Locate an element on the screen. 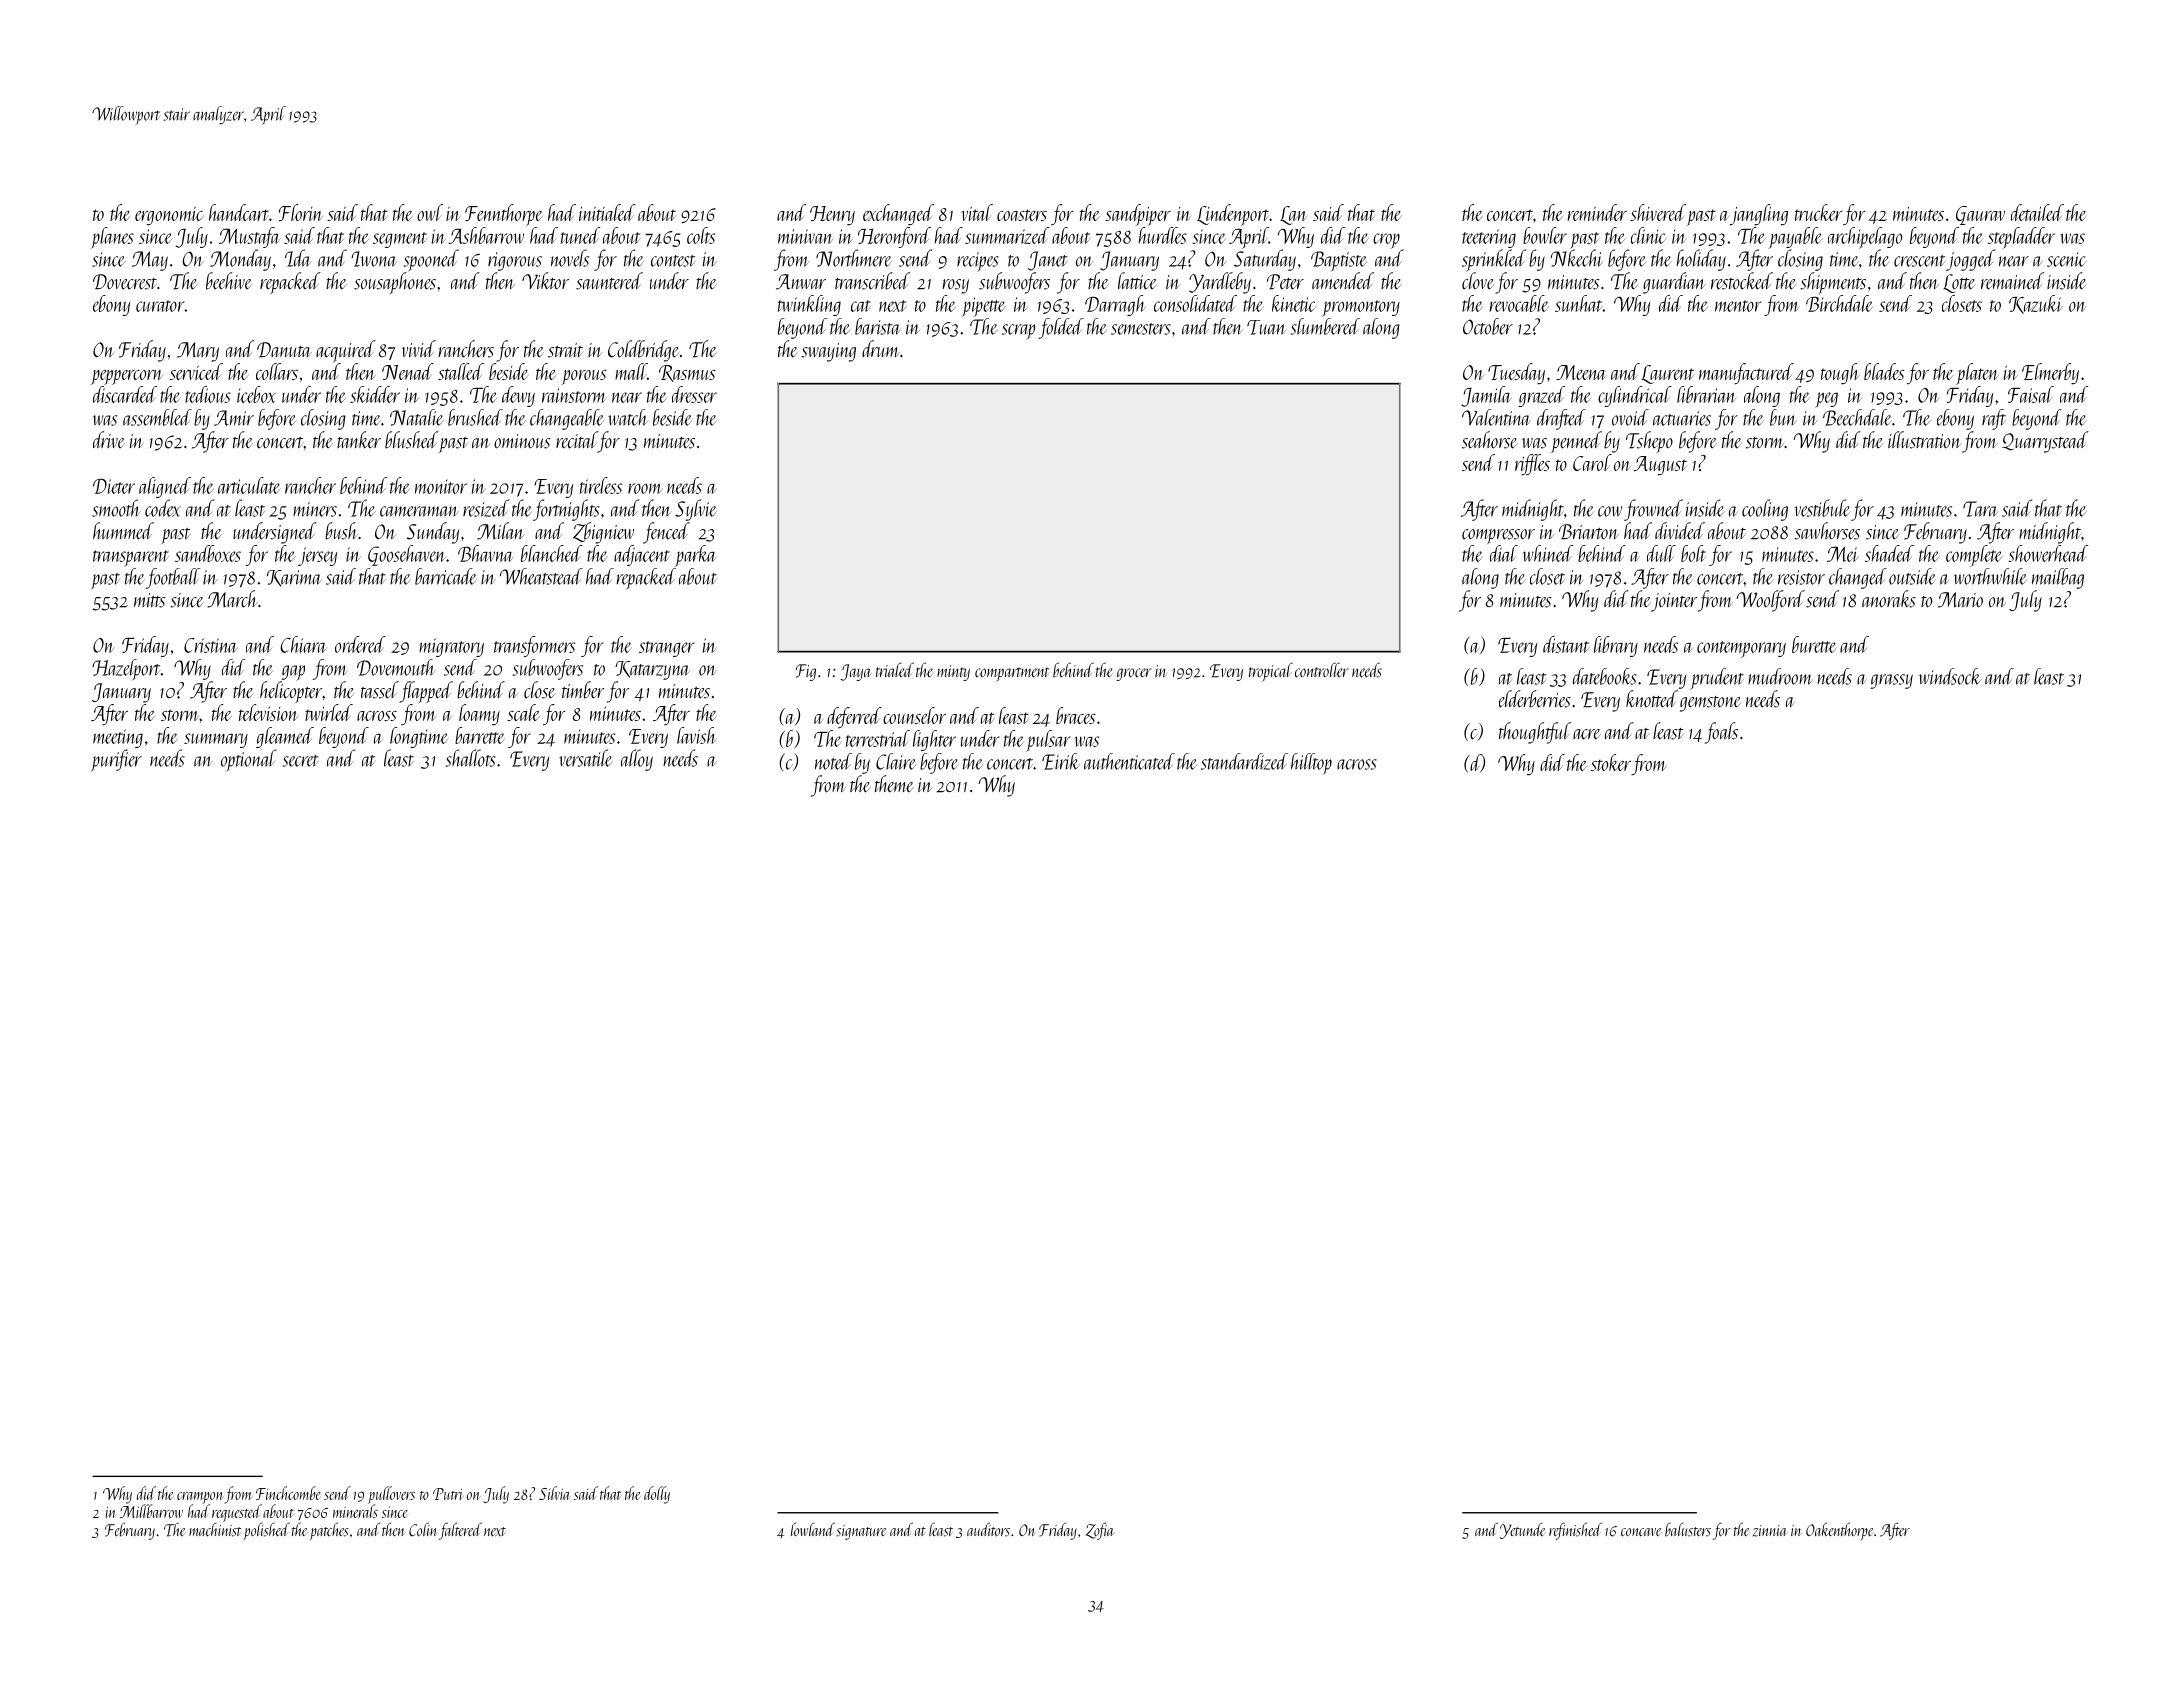  adjacent is located at coordinates (642, 555).
